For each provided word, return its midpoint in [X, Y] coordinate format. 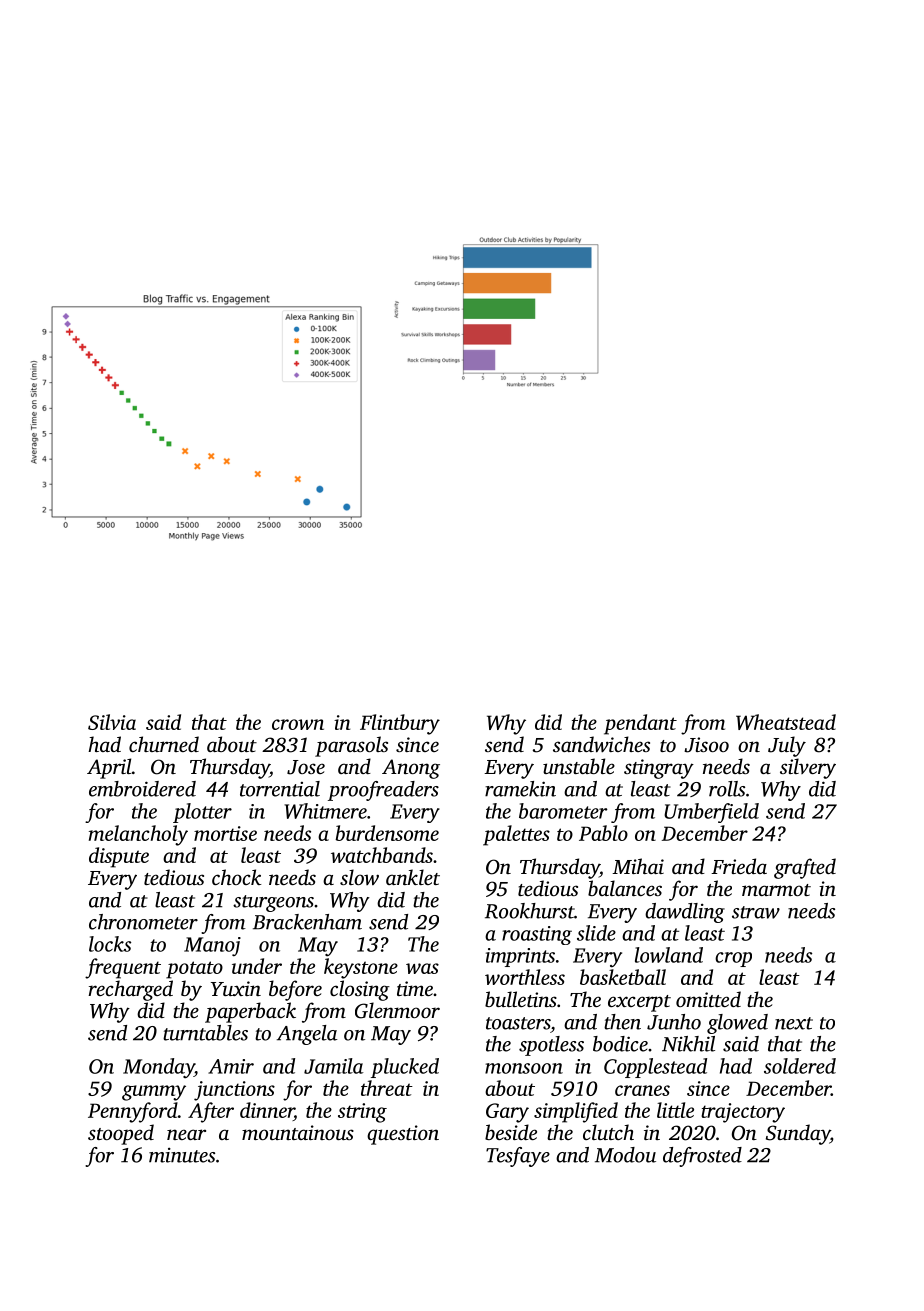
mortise [225, 833]
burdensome [387, 833]
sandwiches [601, 744]
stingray [659, 769]
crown [298, 724]
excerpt [639, 1003]
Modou [625, 1155]
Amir [231, 1066]
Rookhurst [530, 911]
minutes [182, 1155]
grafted [805, 868]
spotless [551, 1046]
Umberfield [711, 813]
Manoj [212, 947]
